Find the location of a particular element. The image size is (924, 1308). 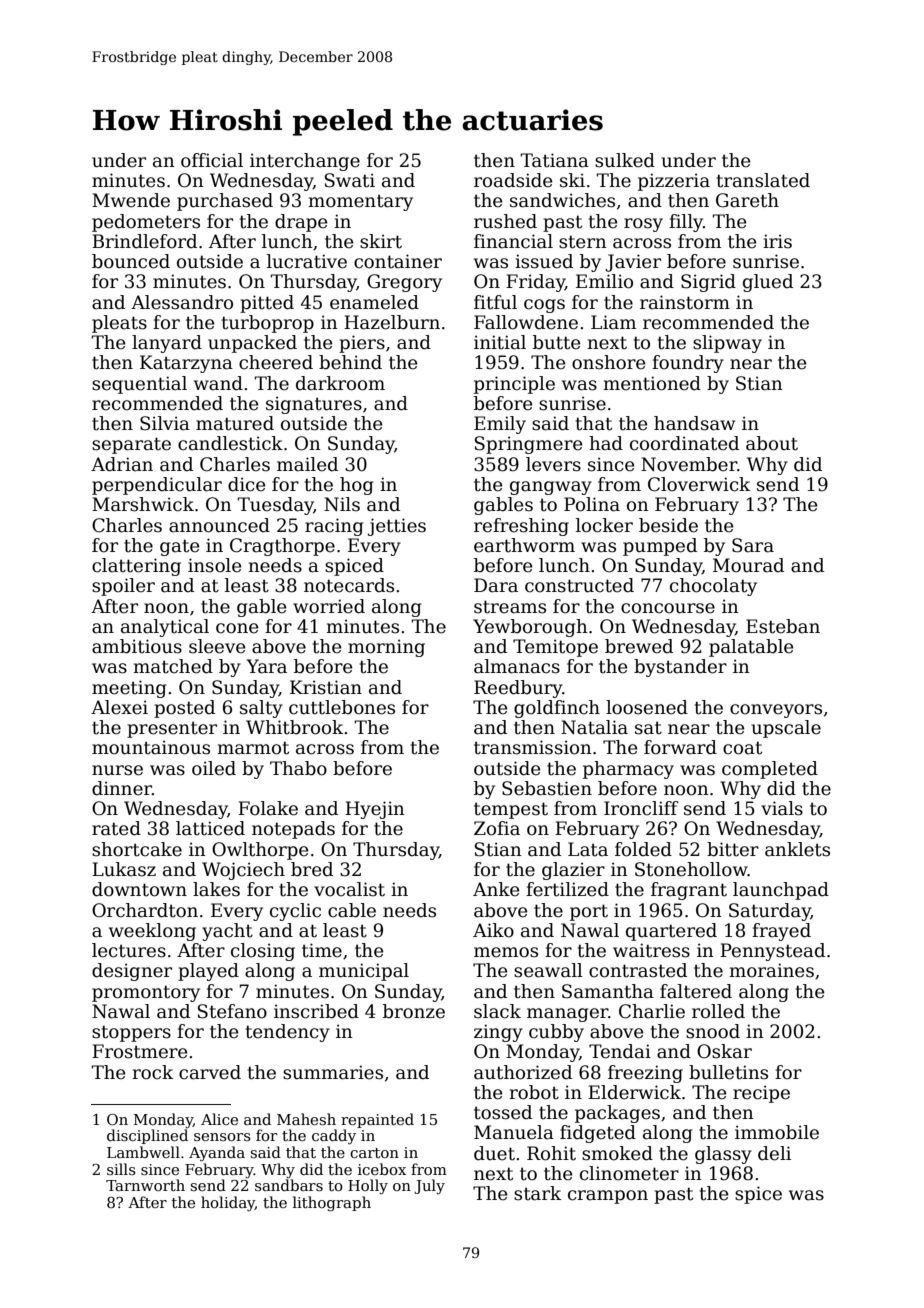

chocolaty is located at coordinates (713, 587).
